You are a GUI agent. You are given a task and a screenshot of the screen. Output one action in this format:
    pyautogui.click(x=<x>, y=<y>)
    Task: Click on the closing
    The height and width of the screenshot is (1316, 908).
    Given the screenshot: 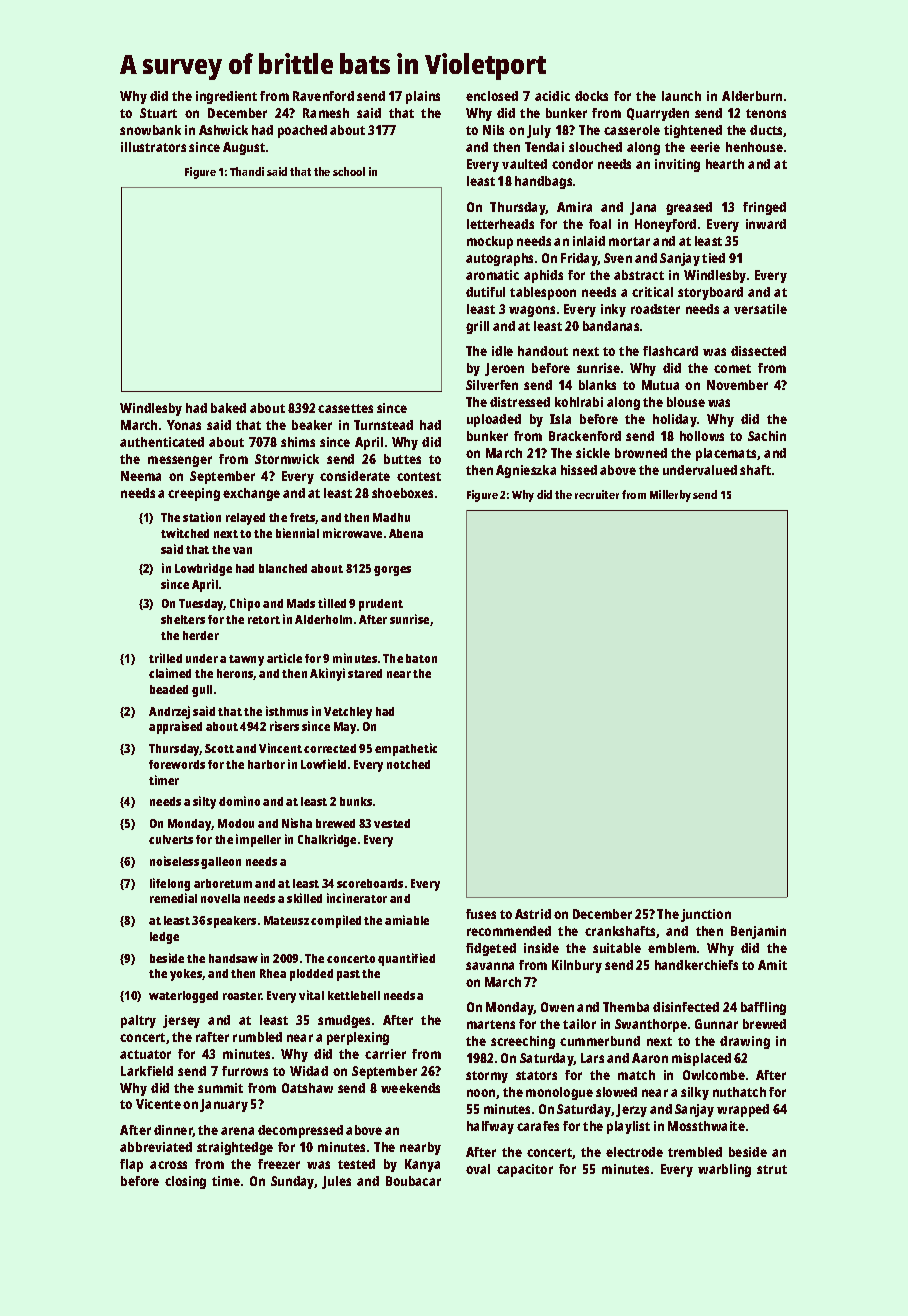 What is the action you would take?
    pyautogui.click(x=185, y=1182)
